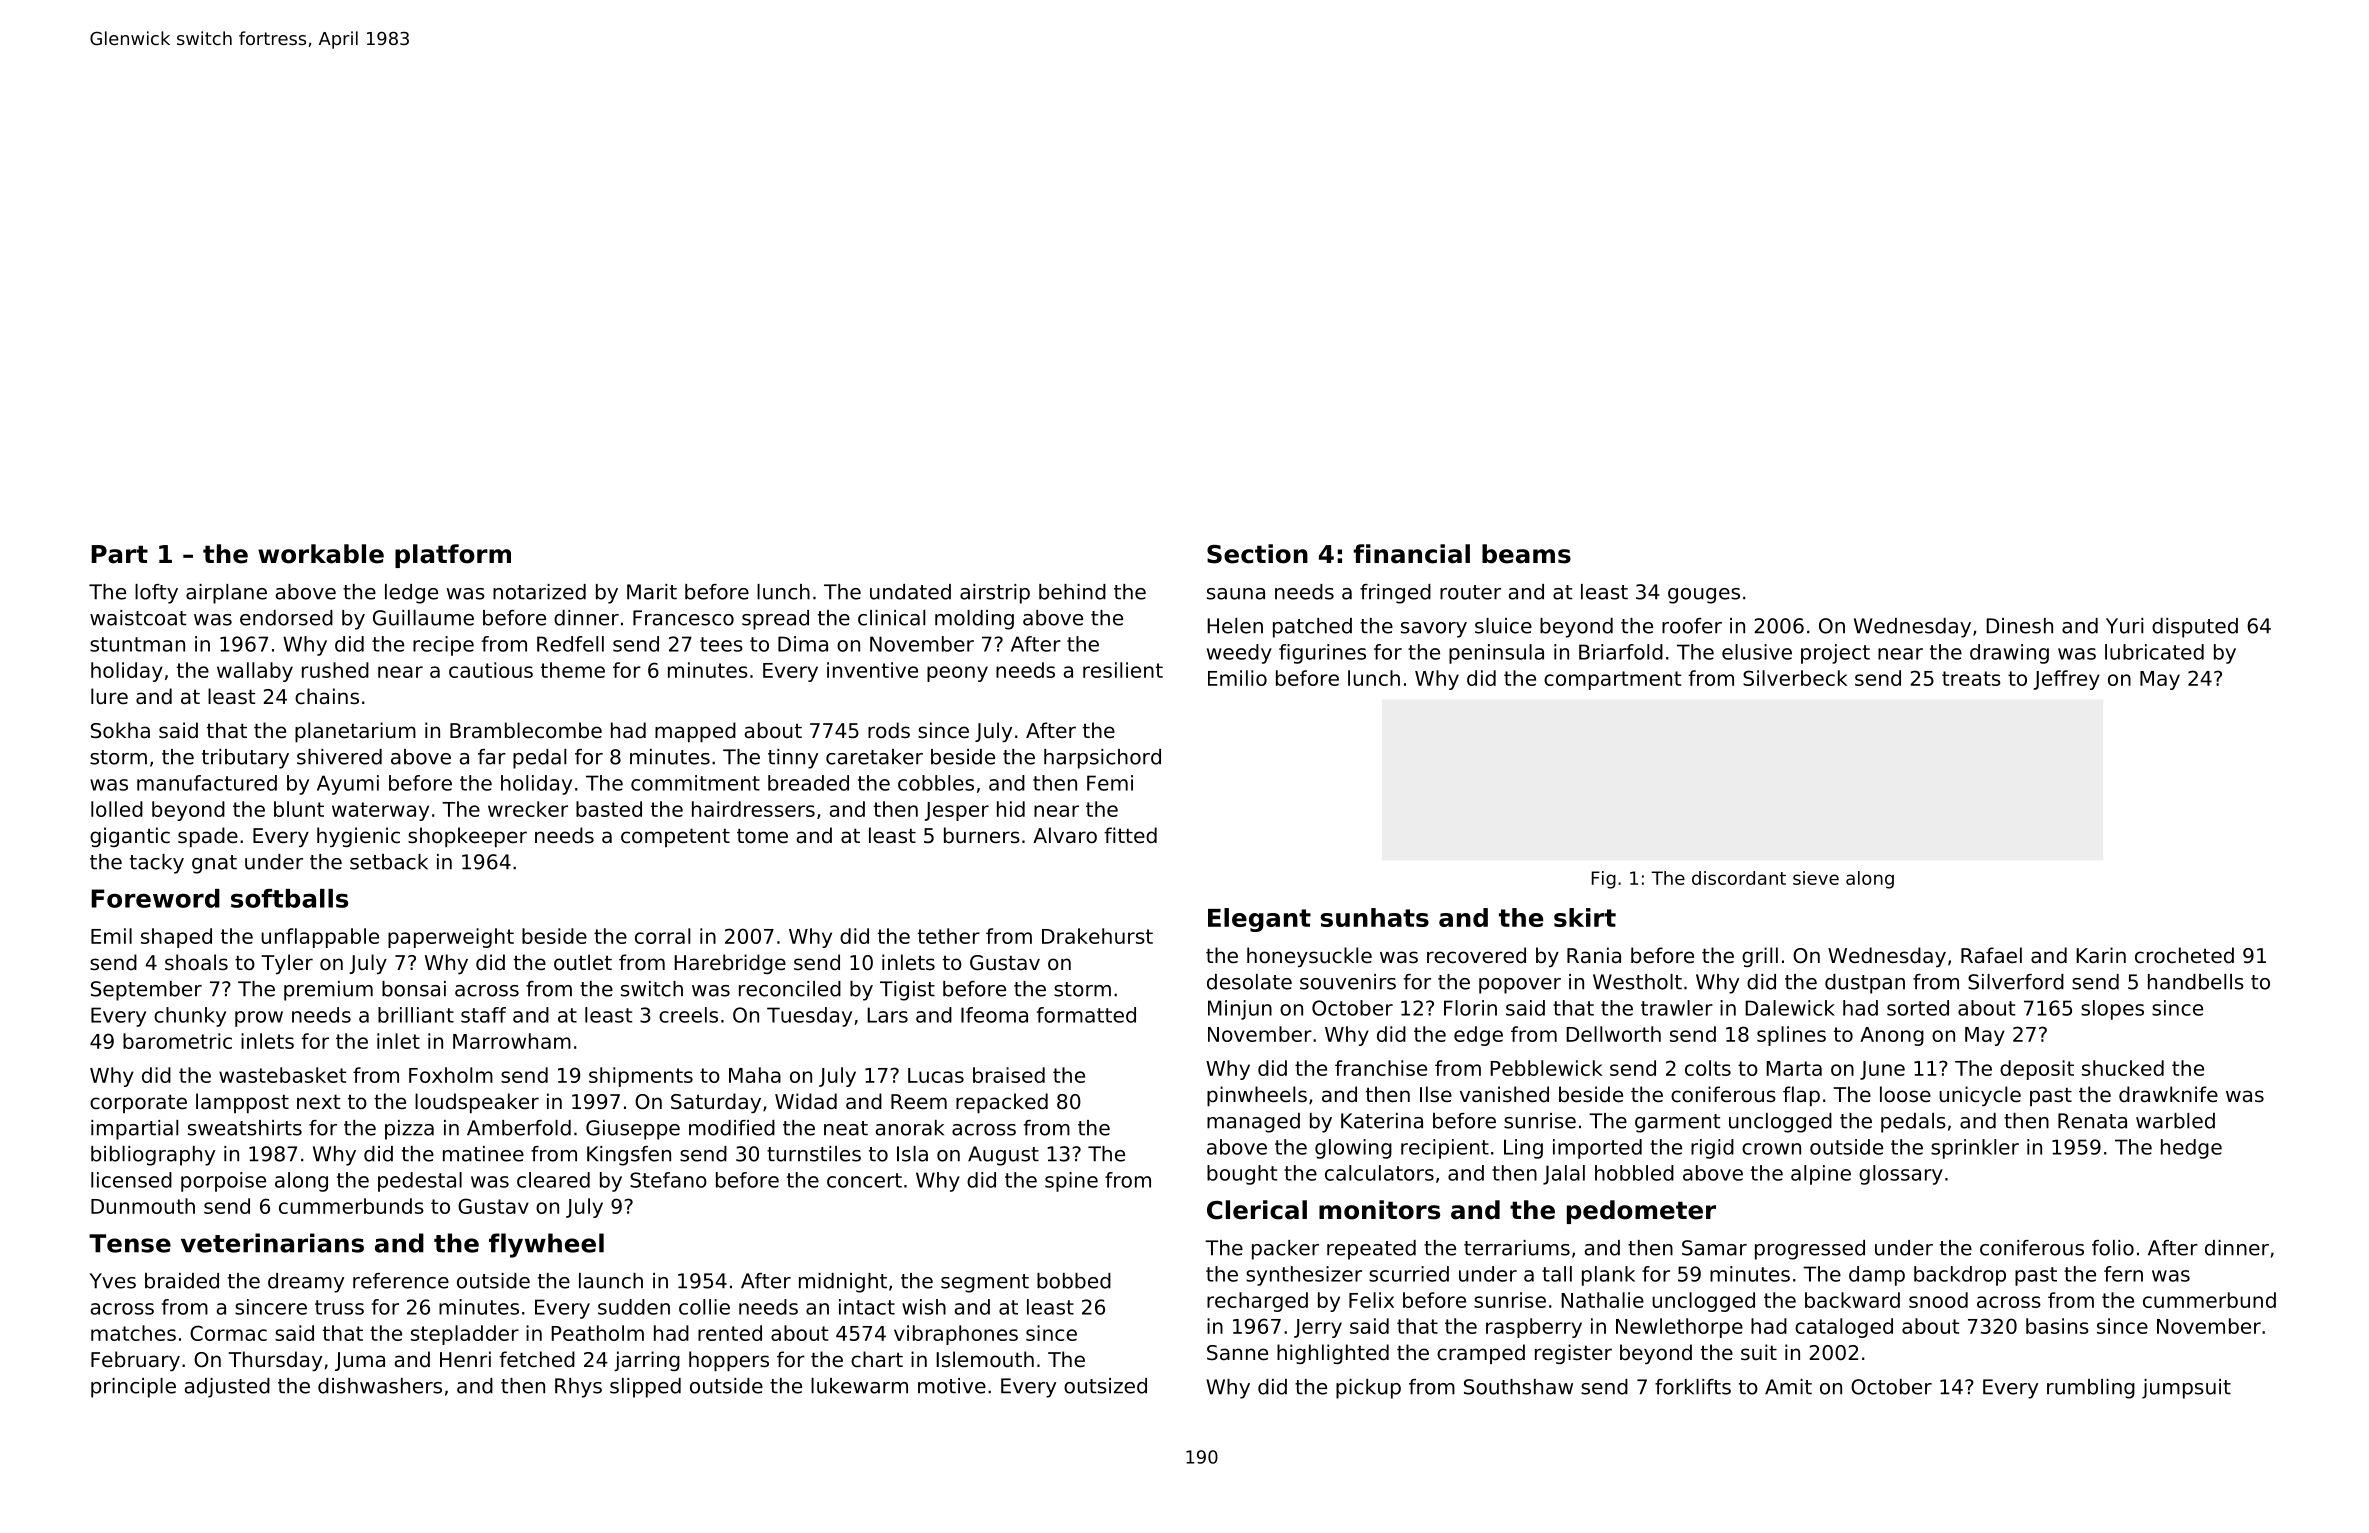  Describe the element at coordinates (891, 618) in the screenshot. I see `clinical` at that location.
